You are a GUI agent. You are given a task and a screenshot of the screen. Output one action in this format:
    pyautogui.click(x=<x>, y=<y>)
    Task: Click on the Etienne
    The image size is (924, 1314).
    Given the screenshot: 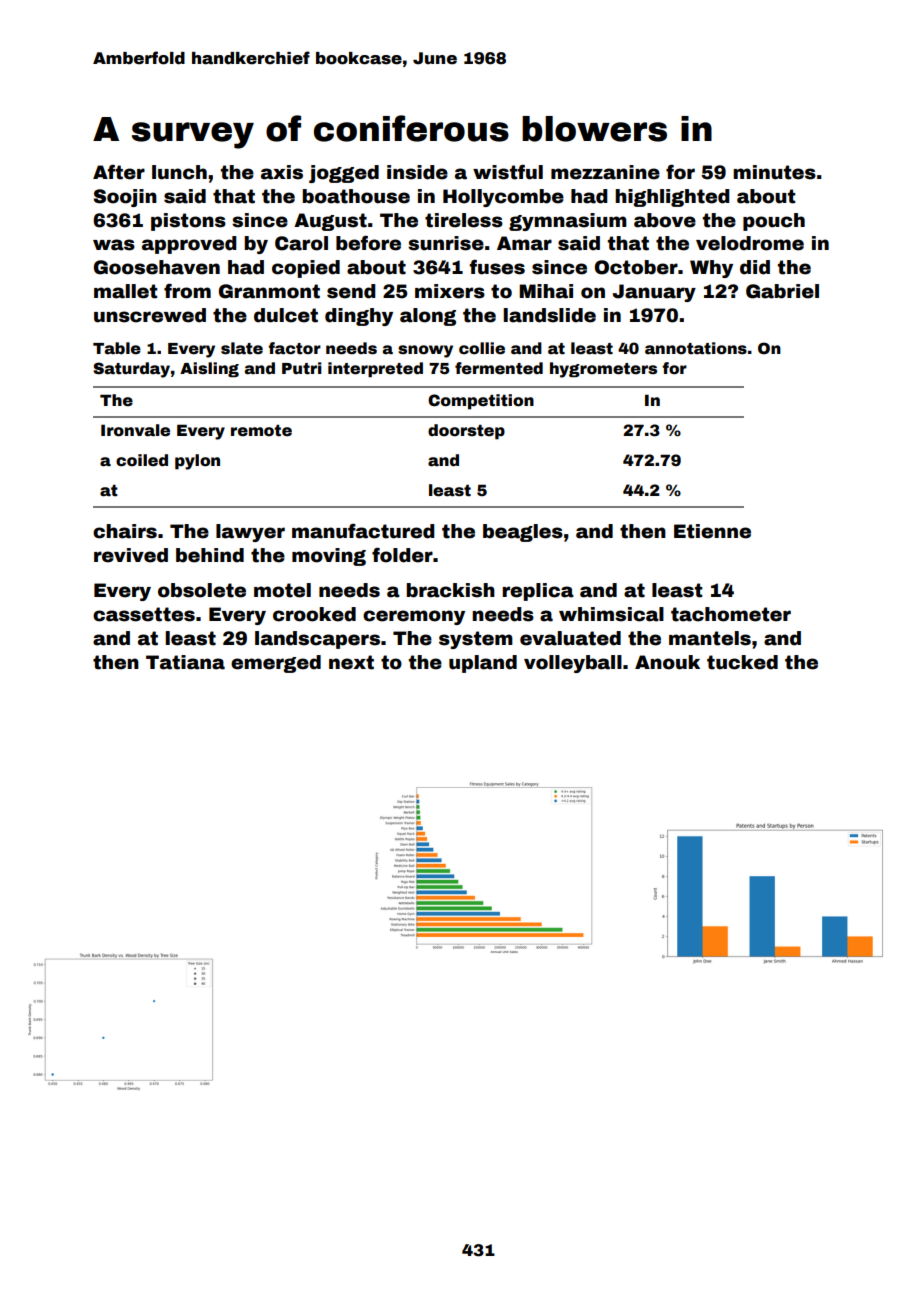 What is the action you would take?
    pyautogui.click(x=712, y=531)
